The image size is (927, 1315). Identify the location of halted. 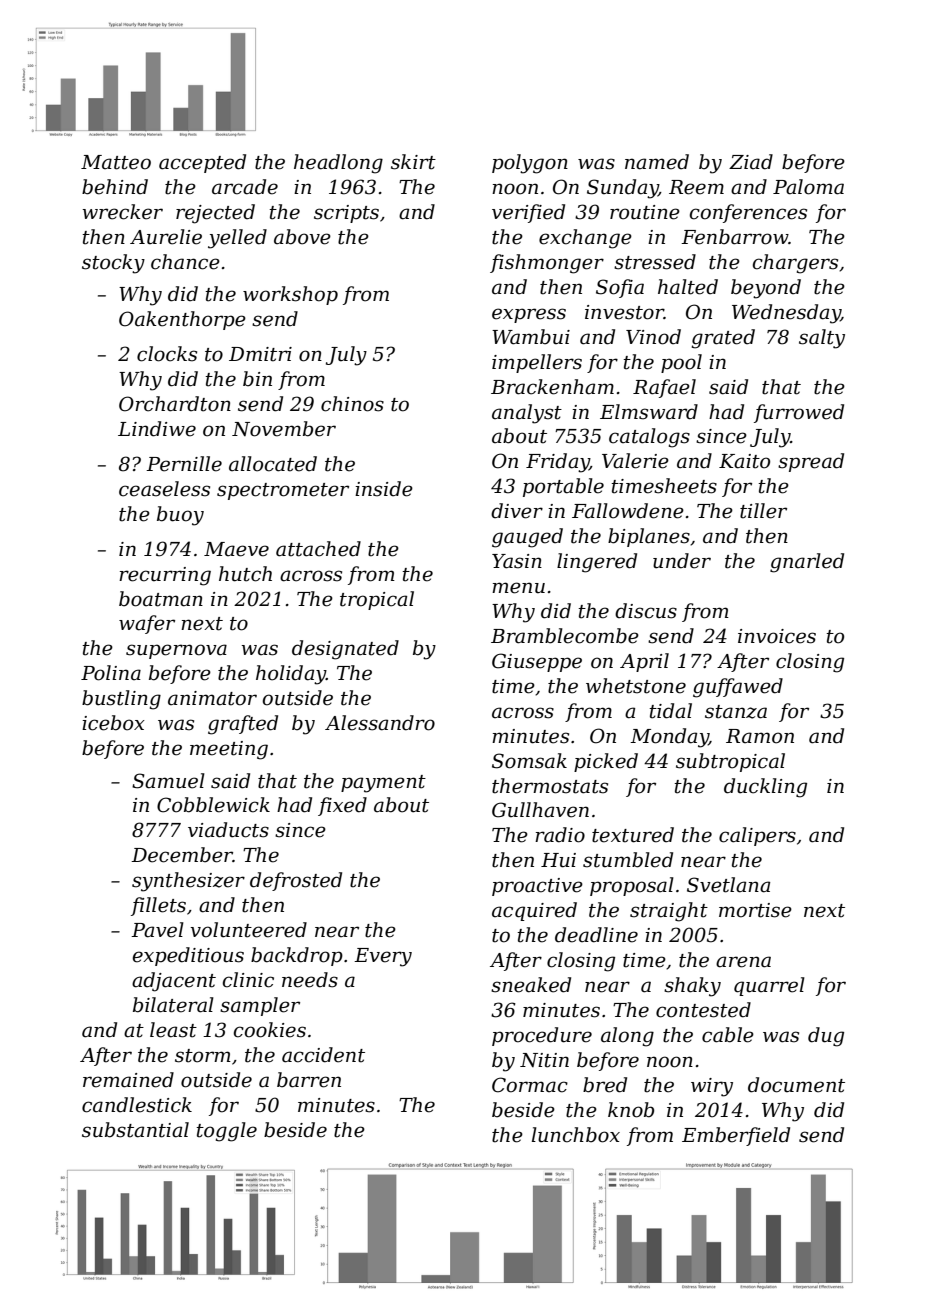
(688, 287).
